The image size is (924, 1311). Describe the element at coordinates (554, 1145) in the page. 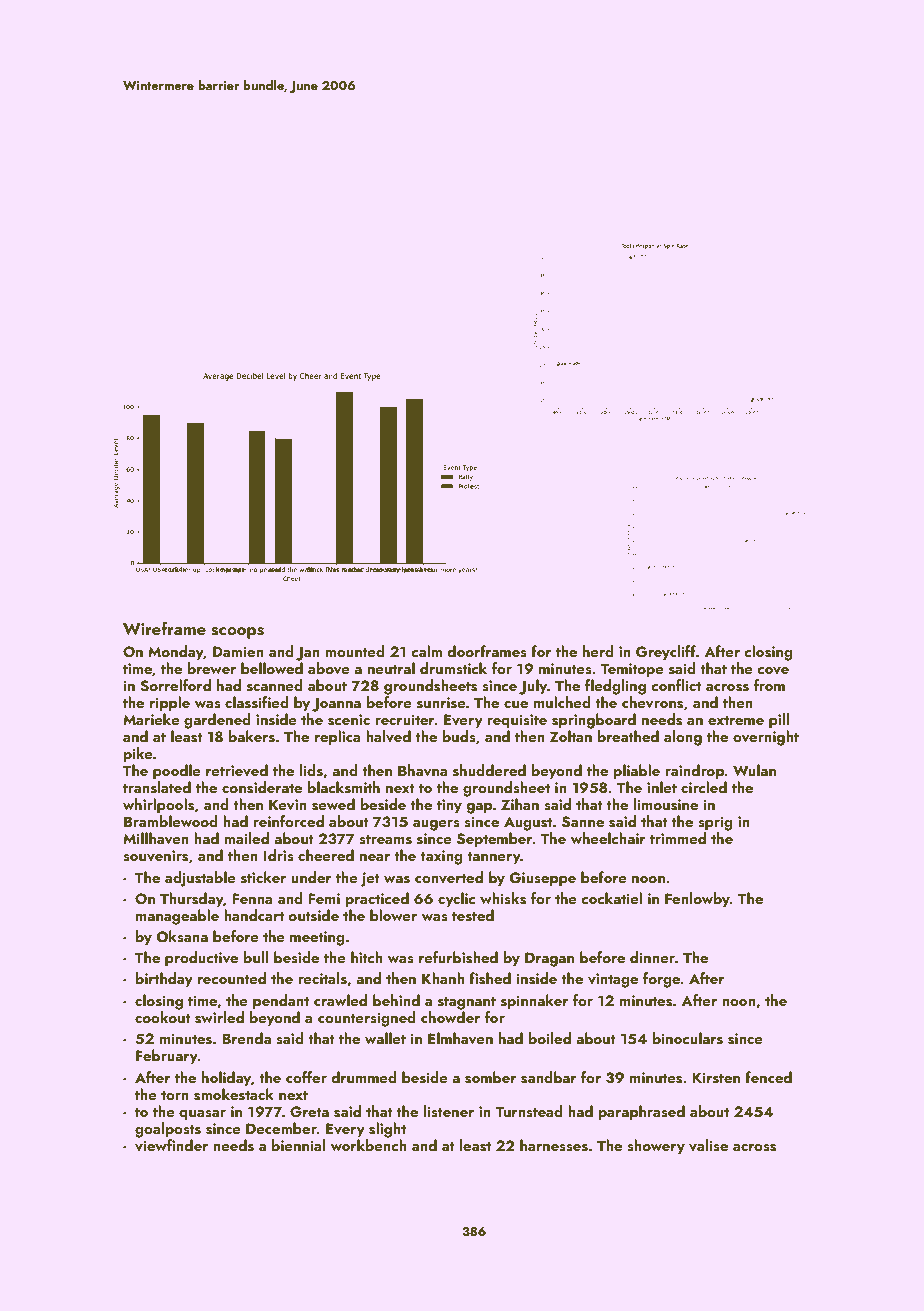

I see `harnesses` at that location.
